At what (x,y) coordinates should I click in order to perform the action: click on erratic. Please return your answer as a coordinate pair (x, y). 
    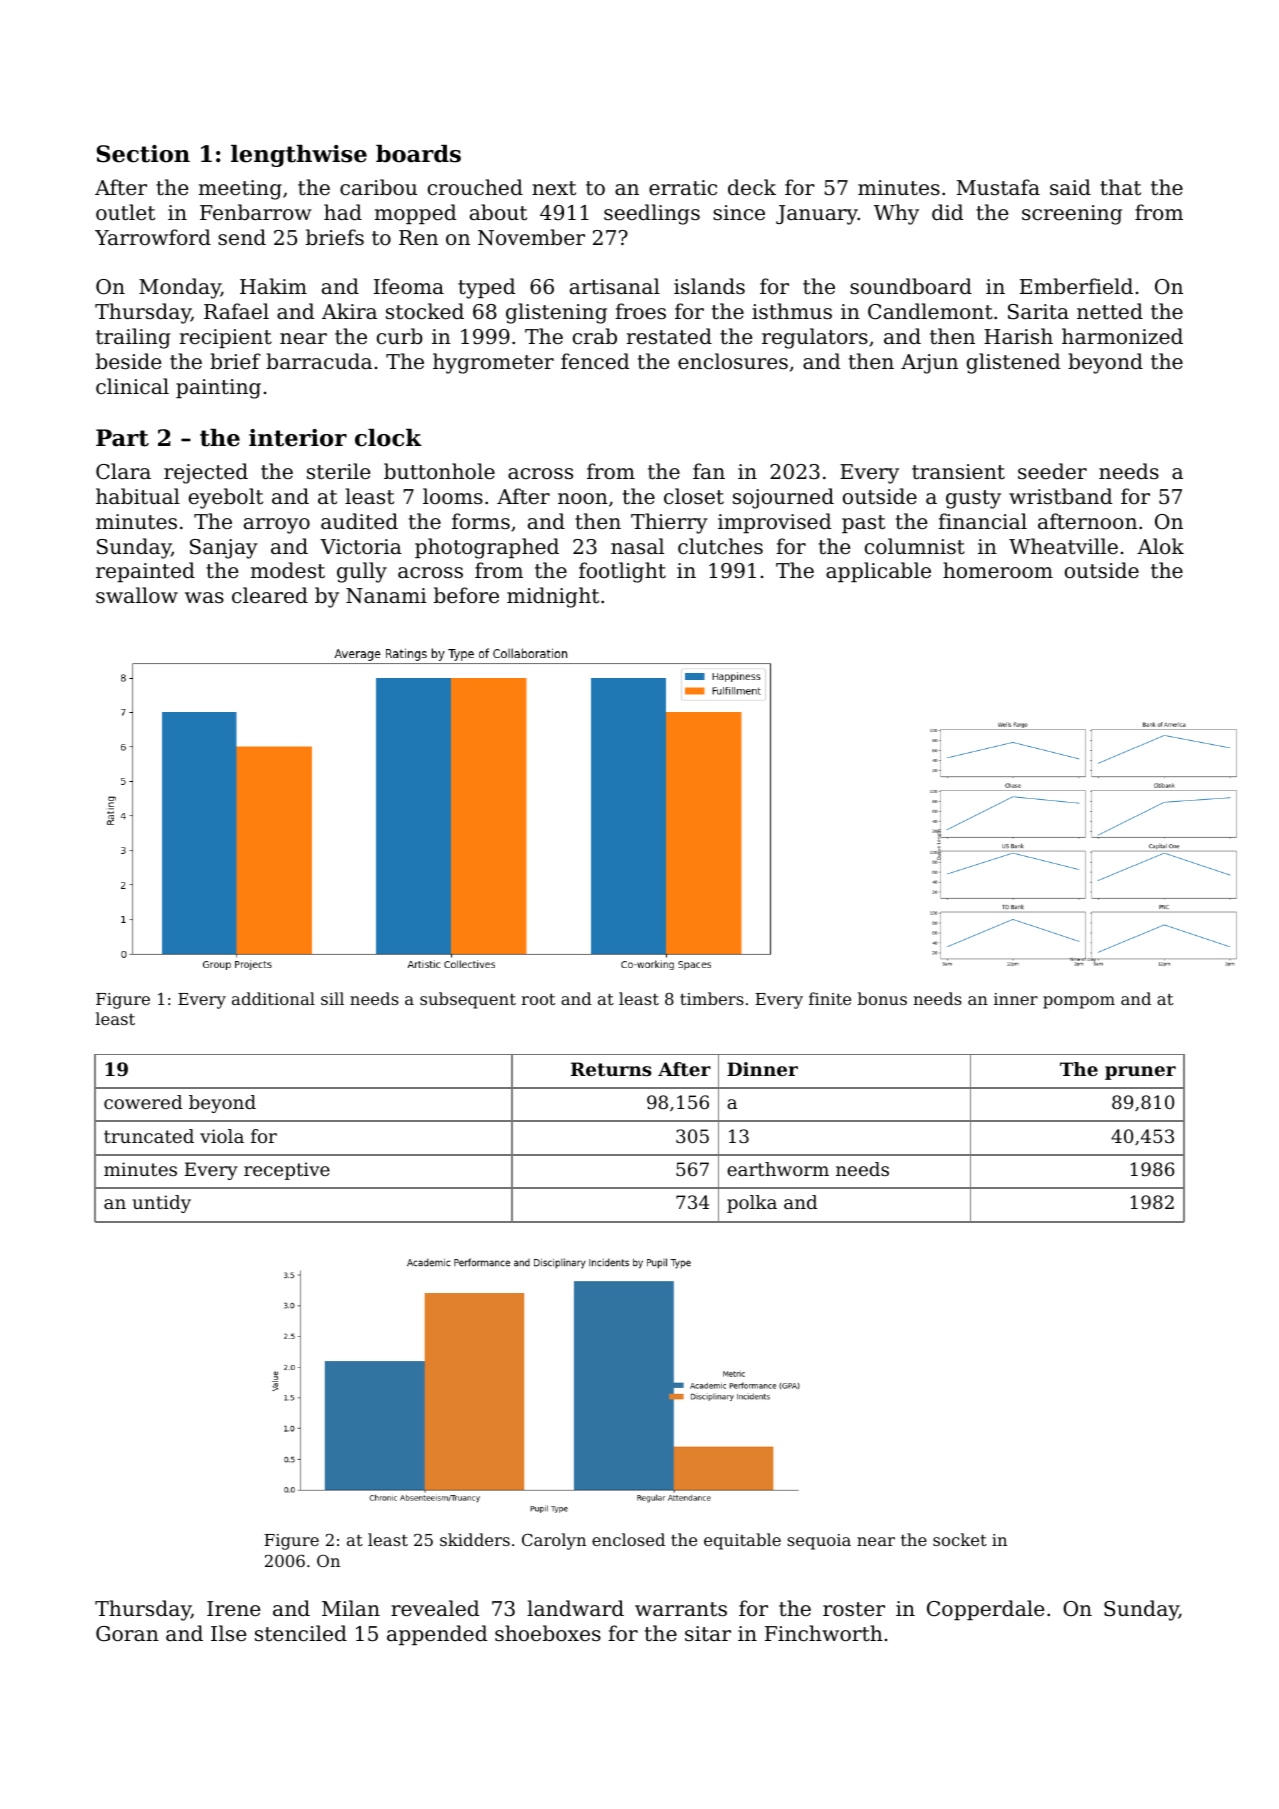
    Looking at the image, I should click on (683, 188).
